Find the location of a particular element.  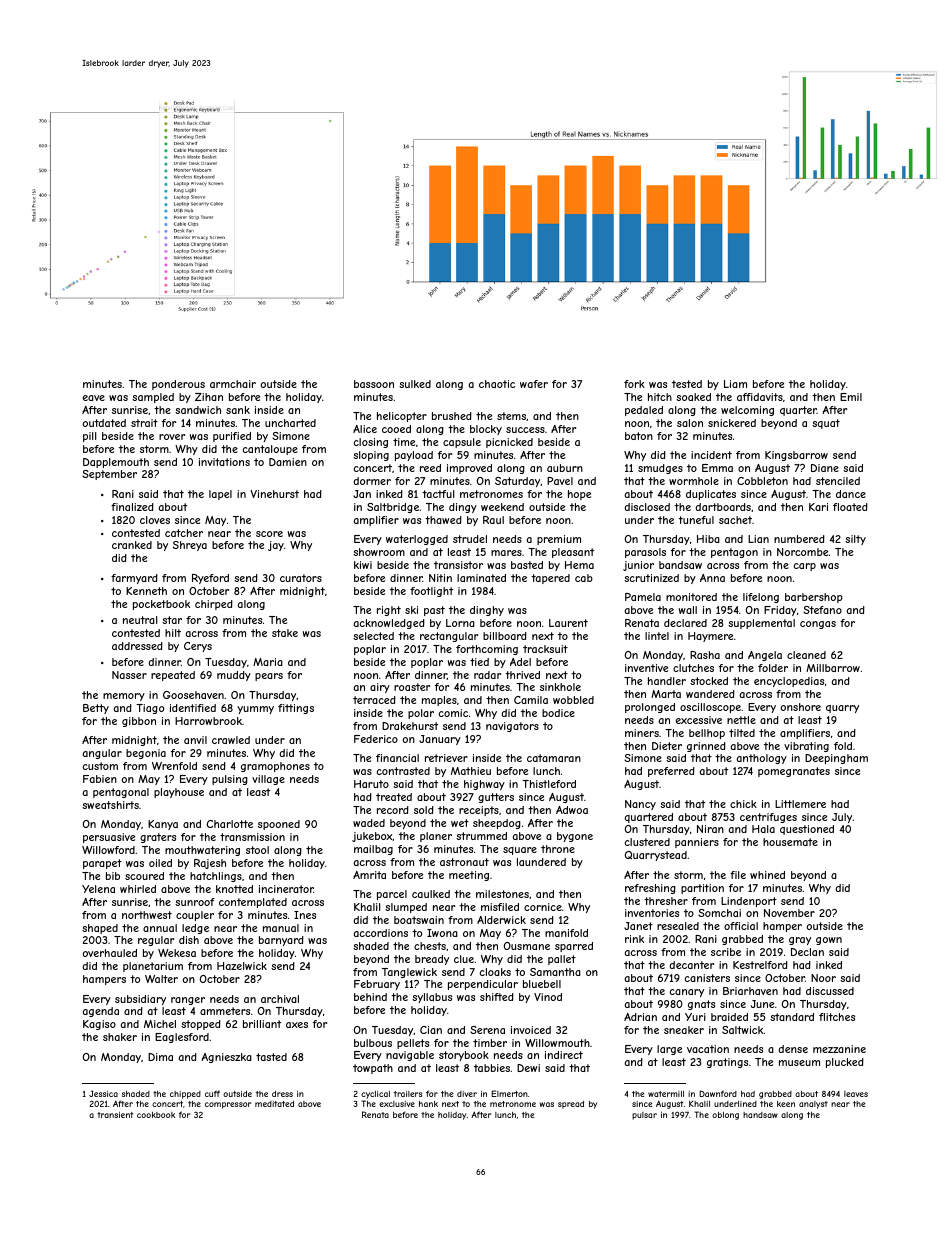

gown is located at coordinates (829, 941).
